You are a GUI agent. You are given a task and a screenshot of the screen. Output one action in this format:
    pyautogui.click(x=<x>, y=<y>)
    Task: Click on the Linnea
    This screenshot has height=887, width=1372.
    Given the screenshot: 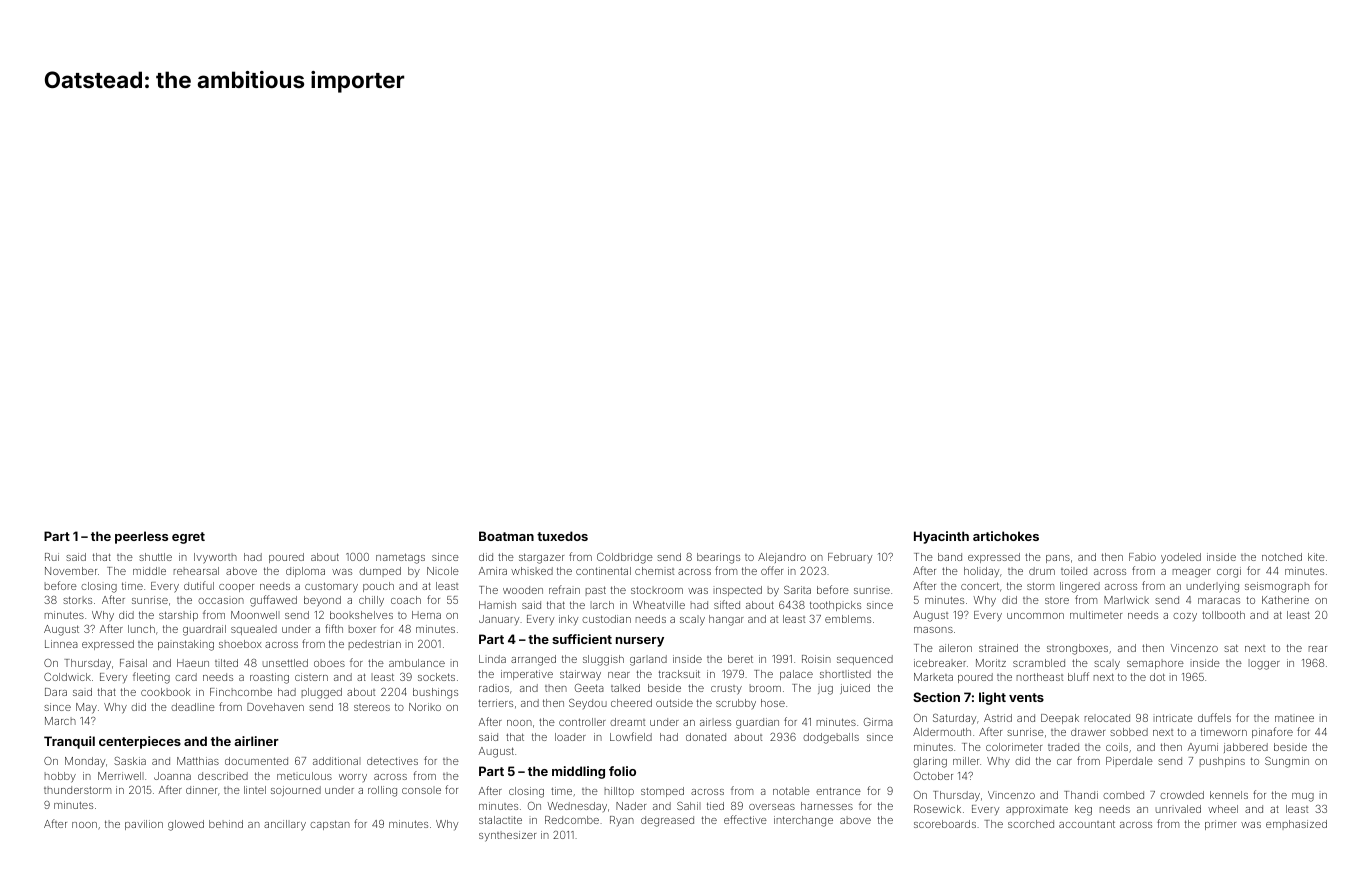 What is the action you would take?
    pyautogui.click(x=61, y=644)
